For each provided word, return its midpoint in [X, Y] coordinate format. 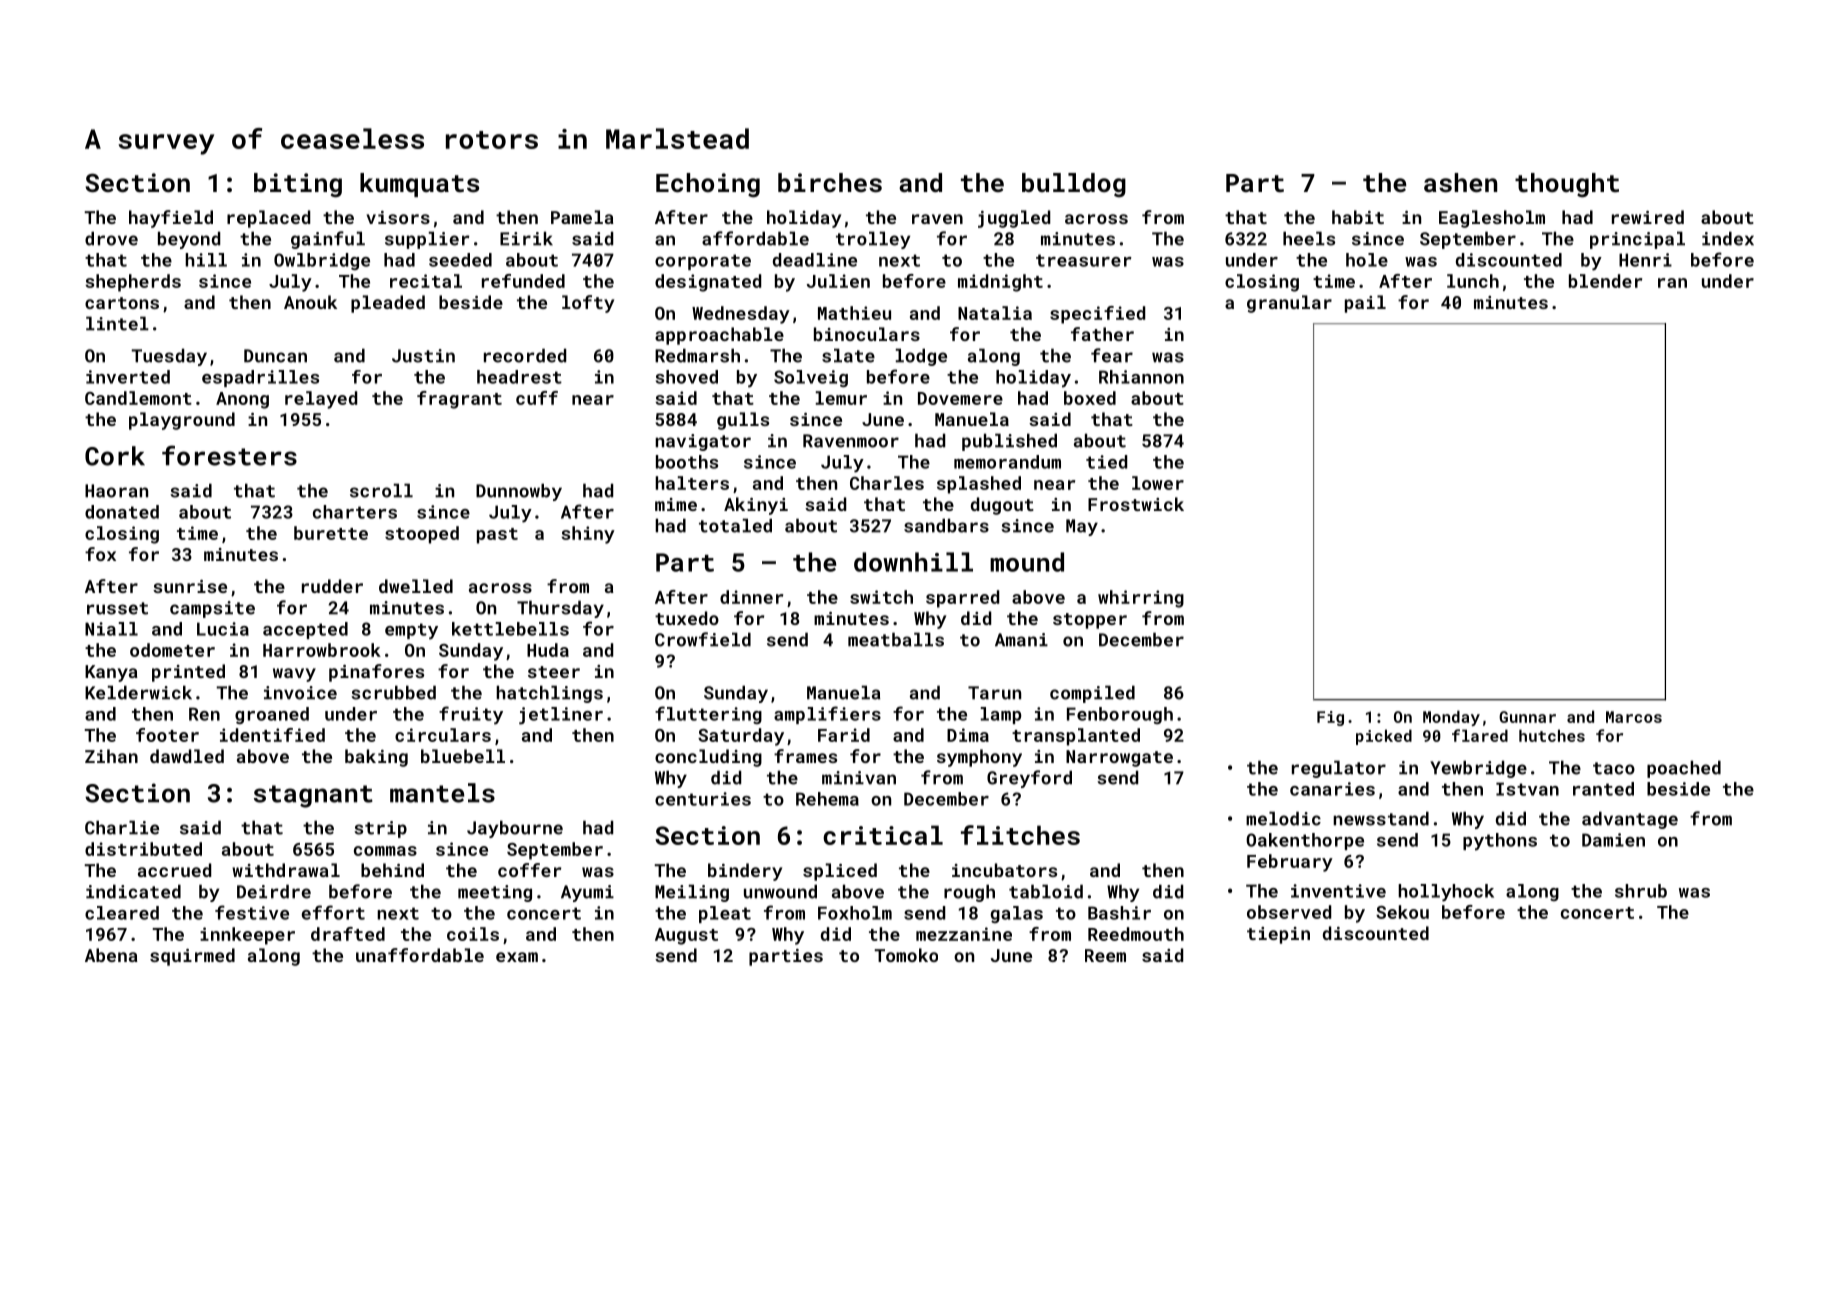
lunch [1473, 281]
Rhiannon [1141, 377]
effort [333, 912]
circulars [443, 735]
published [1009, 442]
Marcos [1634, 717]
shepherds [133, 283]
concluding [708, 758]
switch [881, 597]
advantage [1630, 820]
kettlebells [510, 629]
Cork [115, 456]
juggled [1014, 219]
